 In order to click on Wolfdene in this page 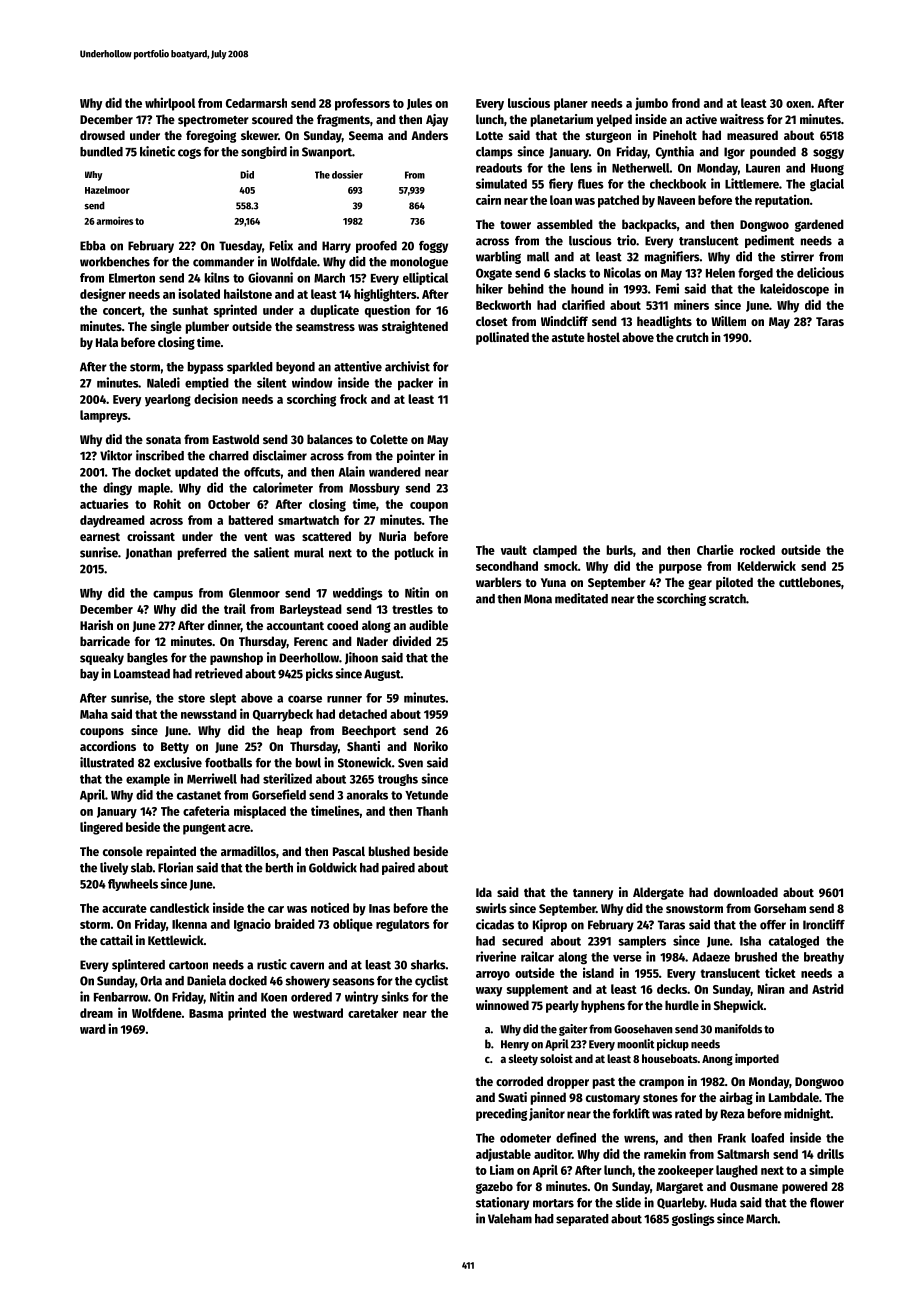, I will do `click(157, 1013)`.
